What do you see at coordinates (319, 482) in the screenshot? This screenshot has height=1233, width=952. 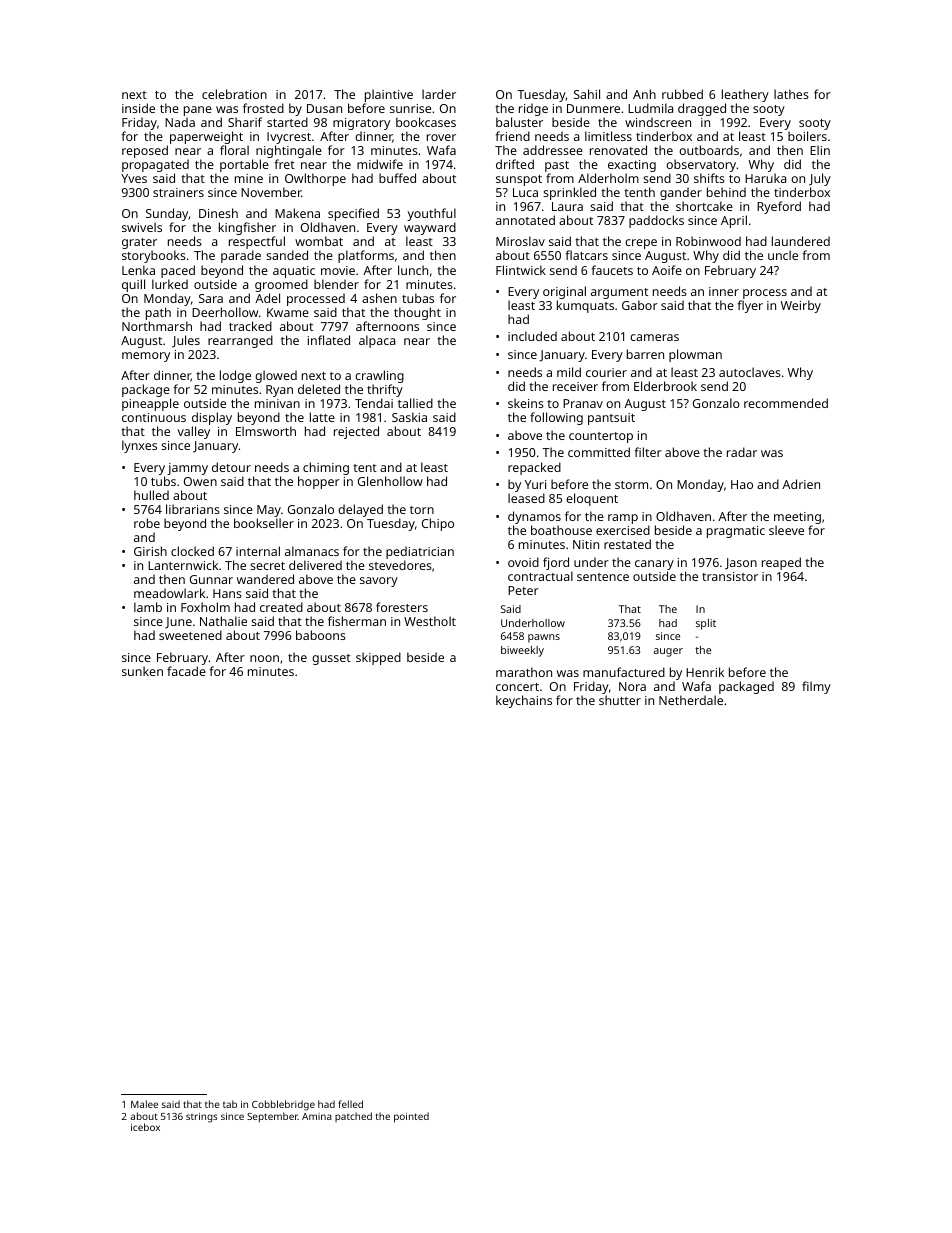 I see `hopper` at bounding box center [319, 482].
